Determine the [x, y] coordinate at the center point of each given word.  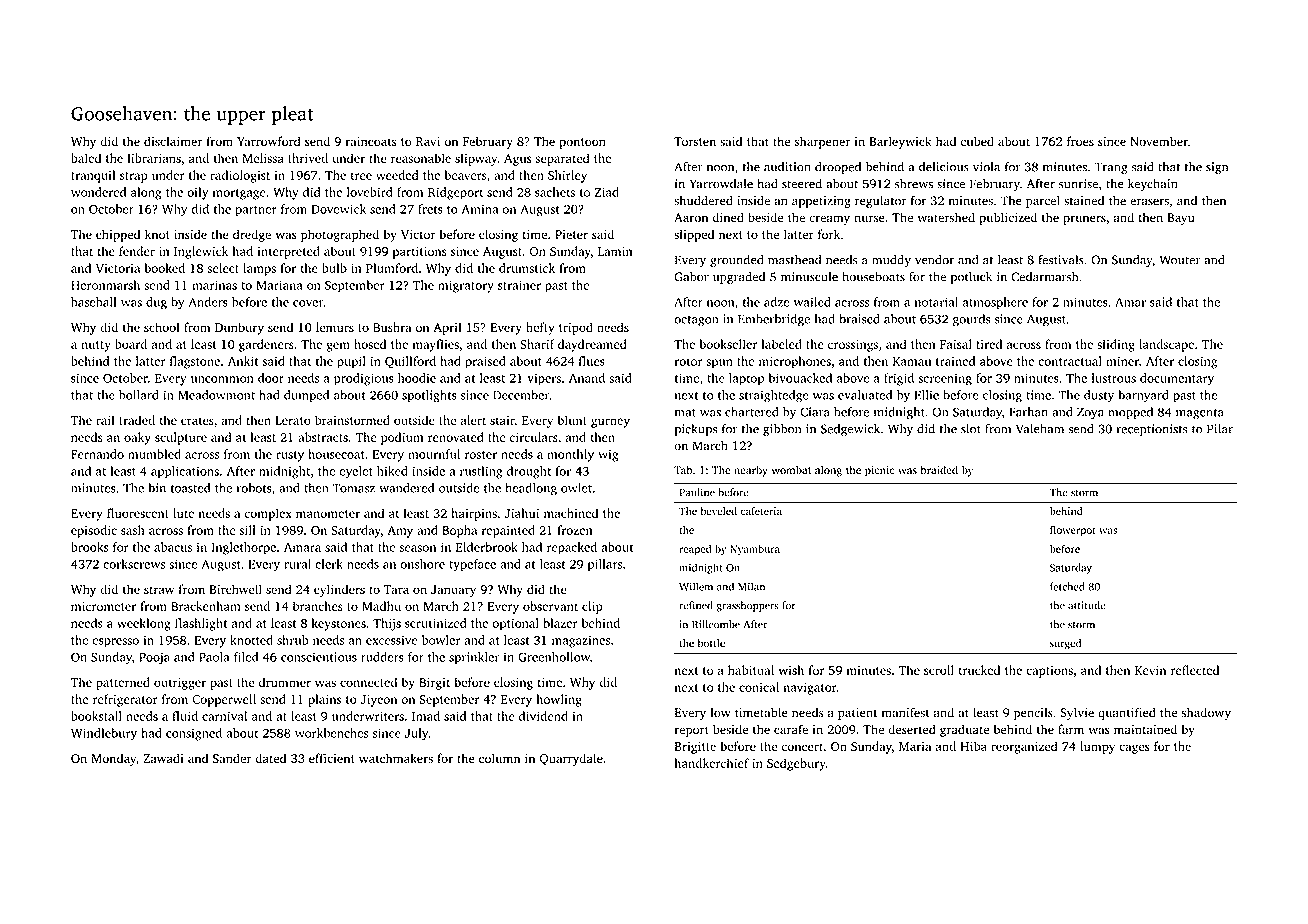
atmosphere [995, 303]
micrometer [103, 606]
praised [485, 362]
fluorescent [138, 513]
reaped [695, 550]
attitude [1087, 605]
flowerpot [1073, 530]
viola [986, 167]
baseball [94, 302]
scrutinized [436, 623]
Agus [518, 160]
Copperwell [224, 700]
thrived [308, 158]
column [499, 758]
